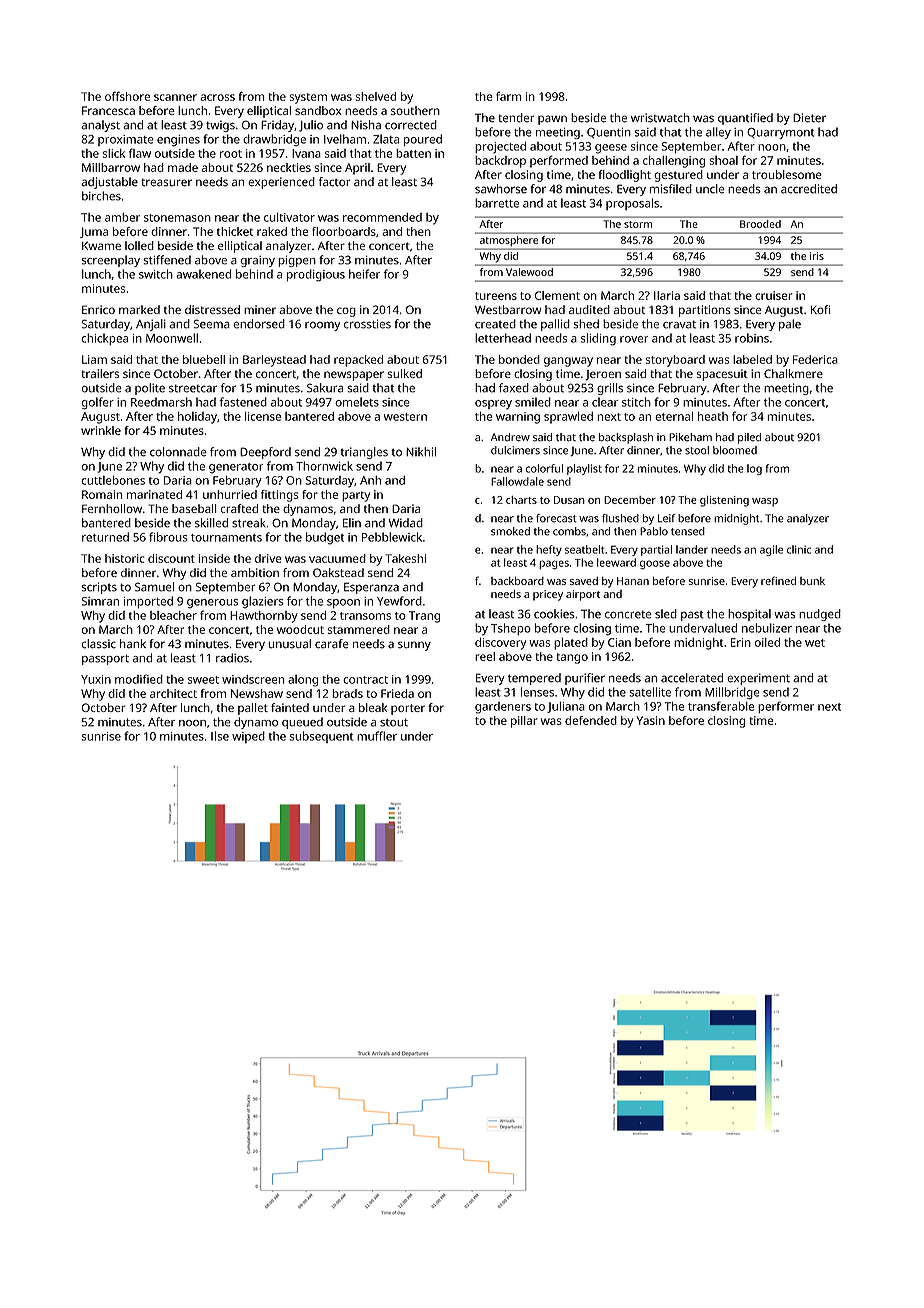  I want to click on heifer, so click(364, 274).
